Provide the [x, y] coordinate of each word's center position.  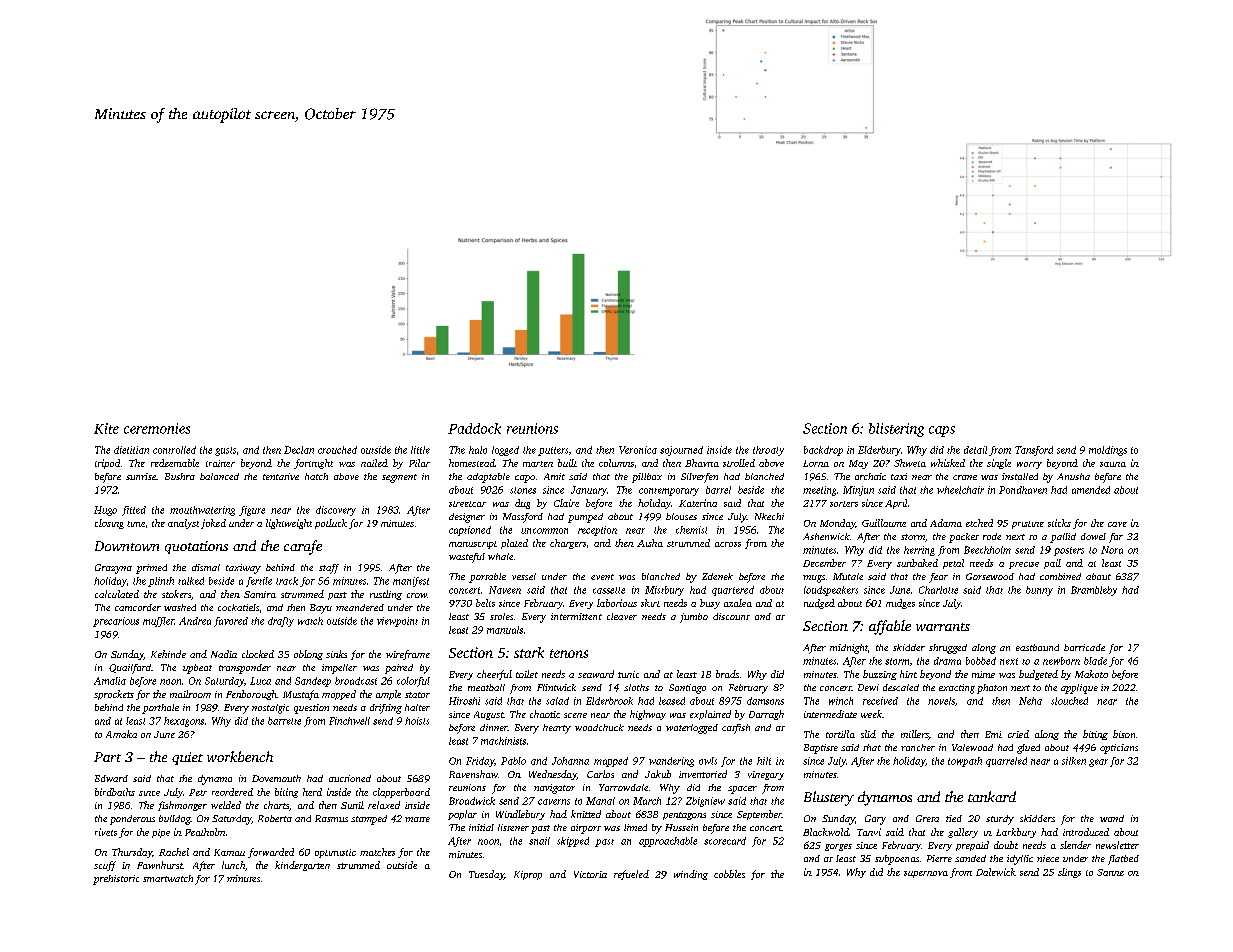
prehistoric [116, 880]
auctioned [350, 778]
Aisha [650, 543]
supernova [926, 874]
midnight [849, 649]
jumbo [694, 618]
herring [919, 551]
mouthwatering [202, 511]
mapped [611, 762]
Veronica [638, 450]
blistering [896, 430]
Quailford [130, 669]
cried [1018, 734]
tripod [107, 464]
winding [691, 875]
